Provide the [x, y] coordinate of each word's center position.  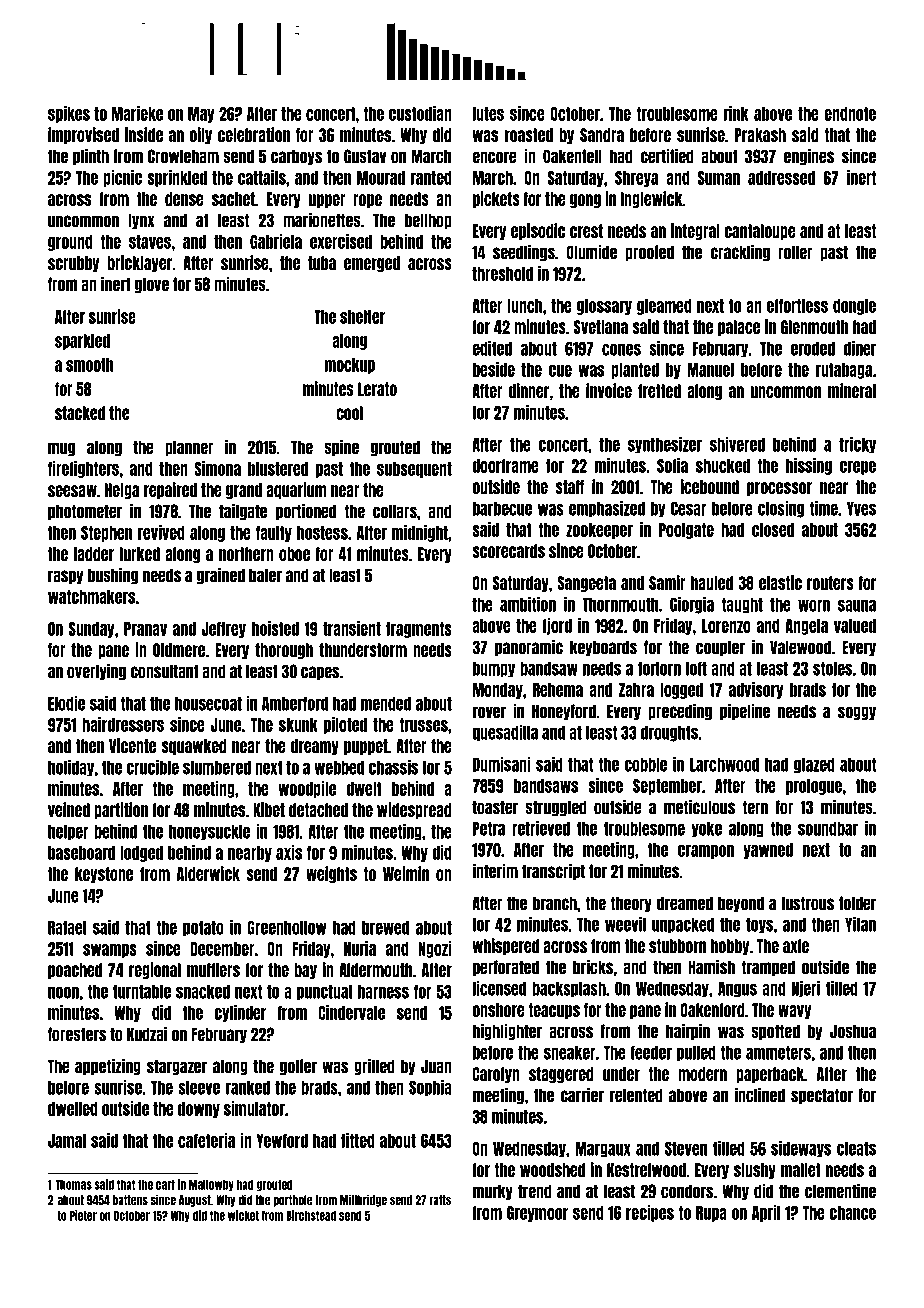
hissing [809, 466]
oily [200, 135]
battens [130, 1200]
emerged [372, 264]
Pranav [145, 629]
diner [860, 348]
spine [341, 447]
